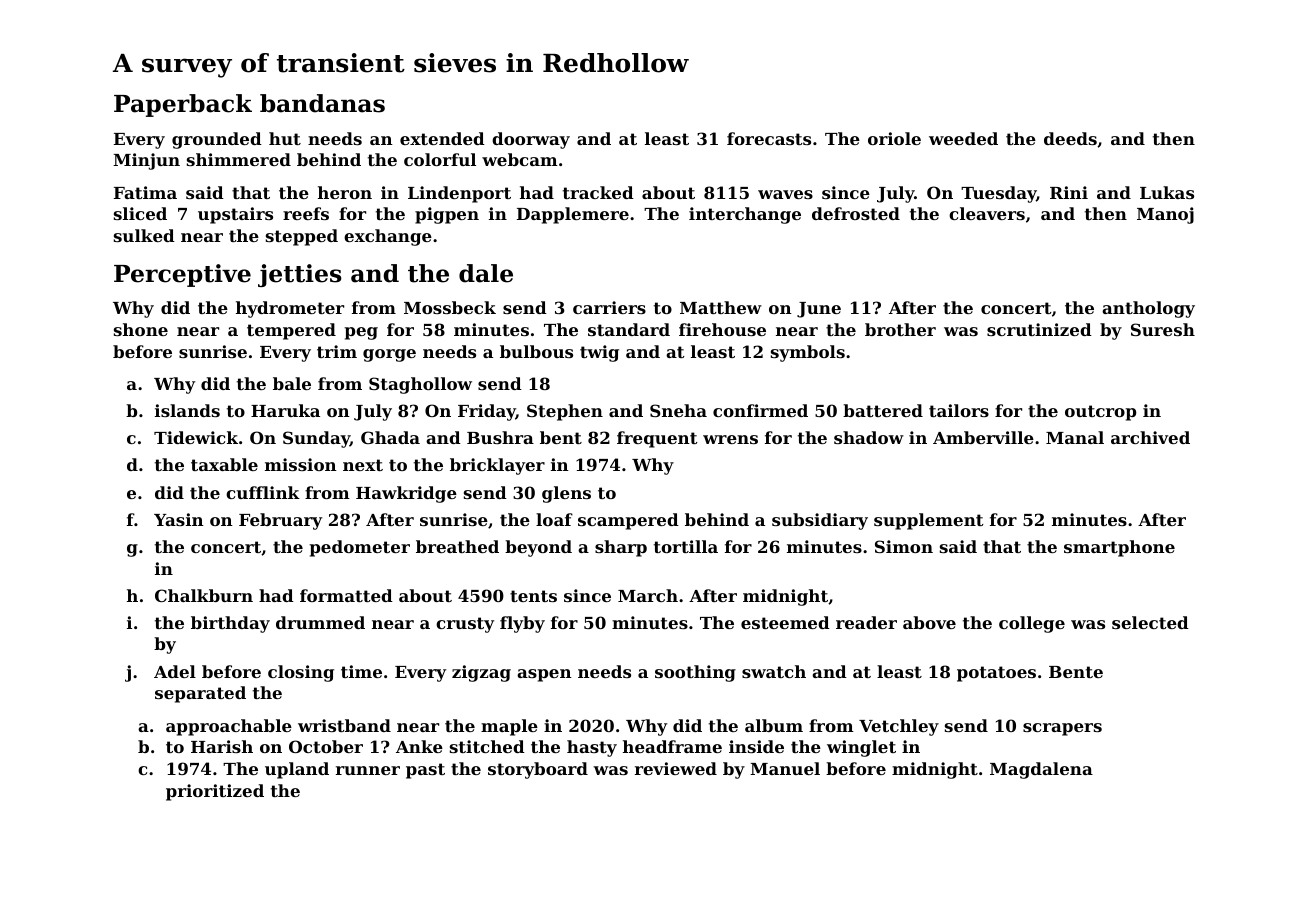  What do you see at coordinates (224, 464) in the screenshot?
I see `taxable` at bounding box center [224, 464].
